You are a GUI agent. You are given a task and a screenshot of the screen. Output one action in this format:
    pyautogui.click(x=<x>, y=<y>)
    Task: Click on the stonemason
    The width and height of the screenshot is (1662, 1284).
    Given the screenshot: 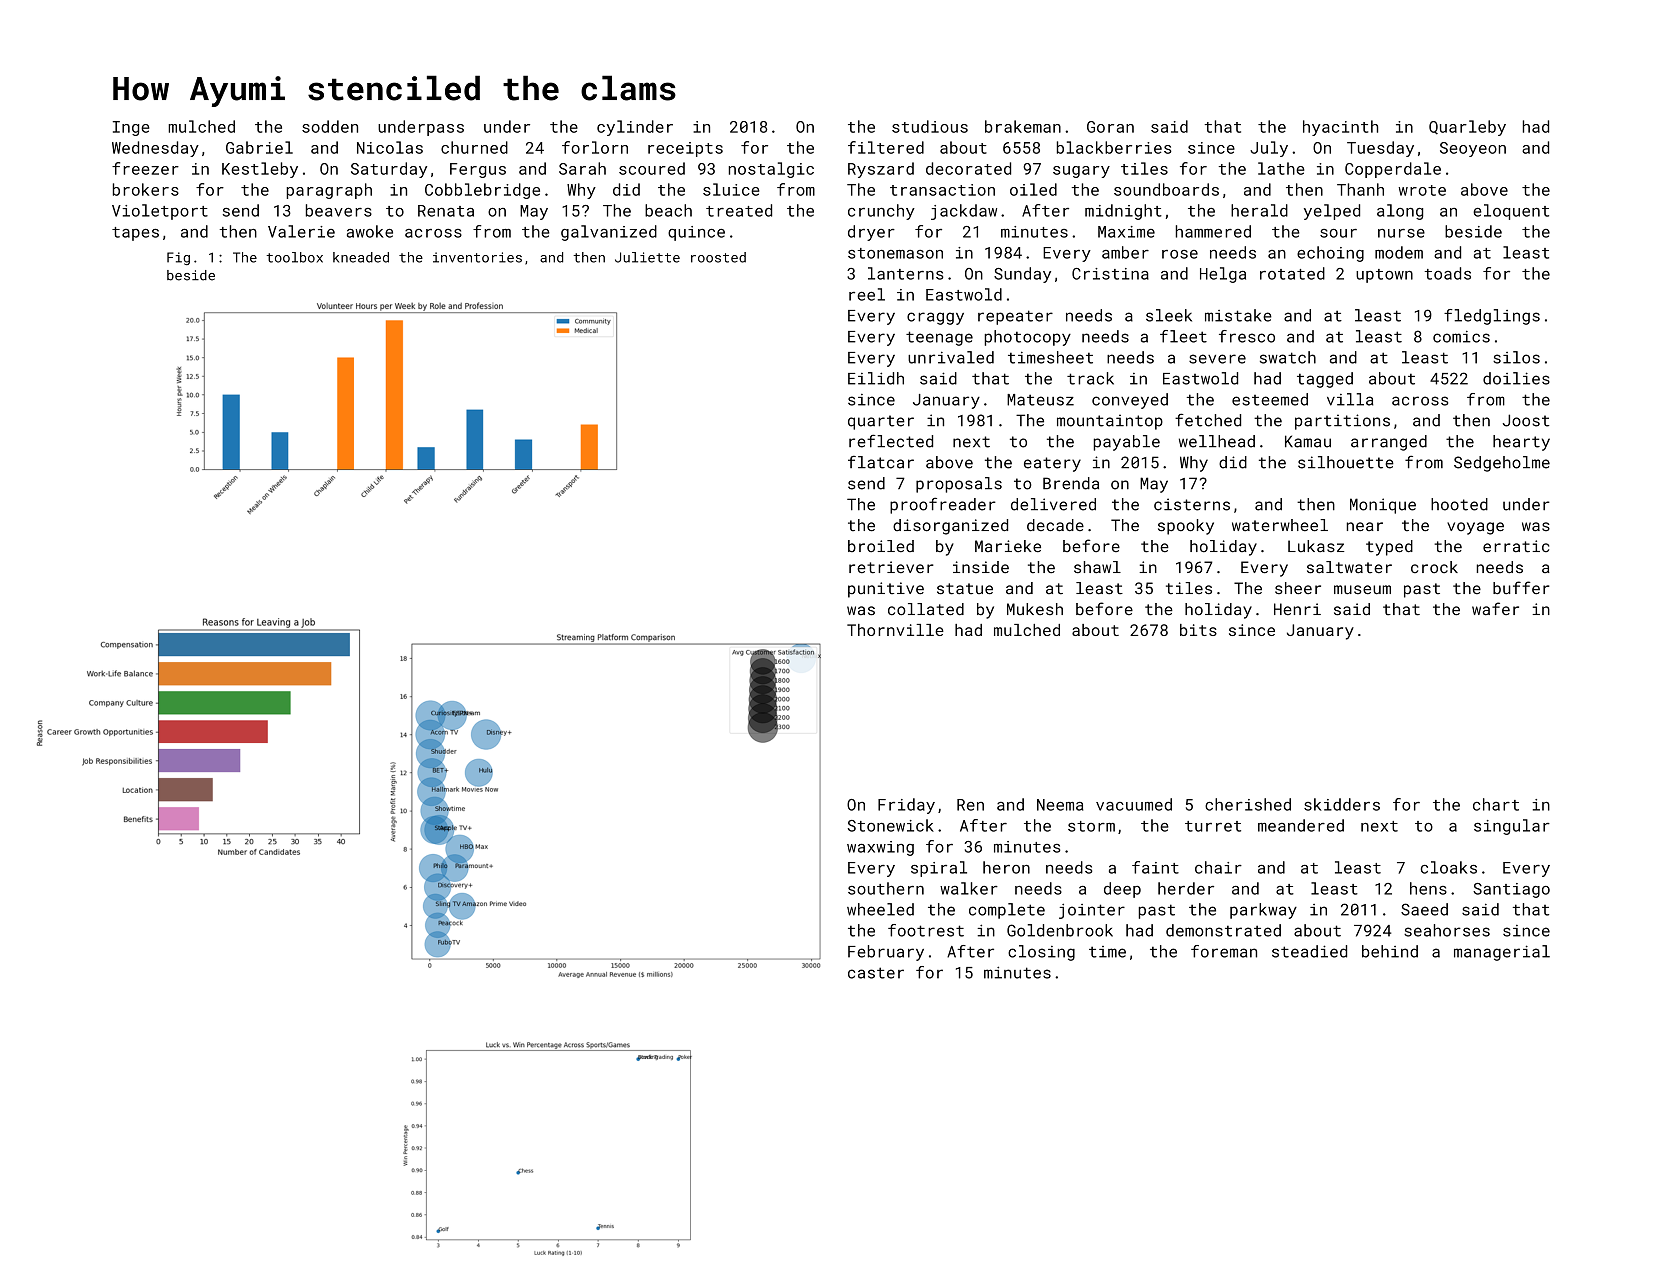 What is the action you would take?
    pyautogui.click(x=895, y=253)
